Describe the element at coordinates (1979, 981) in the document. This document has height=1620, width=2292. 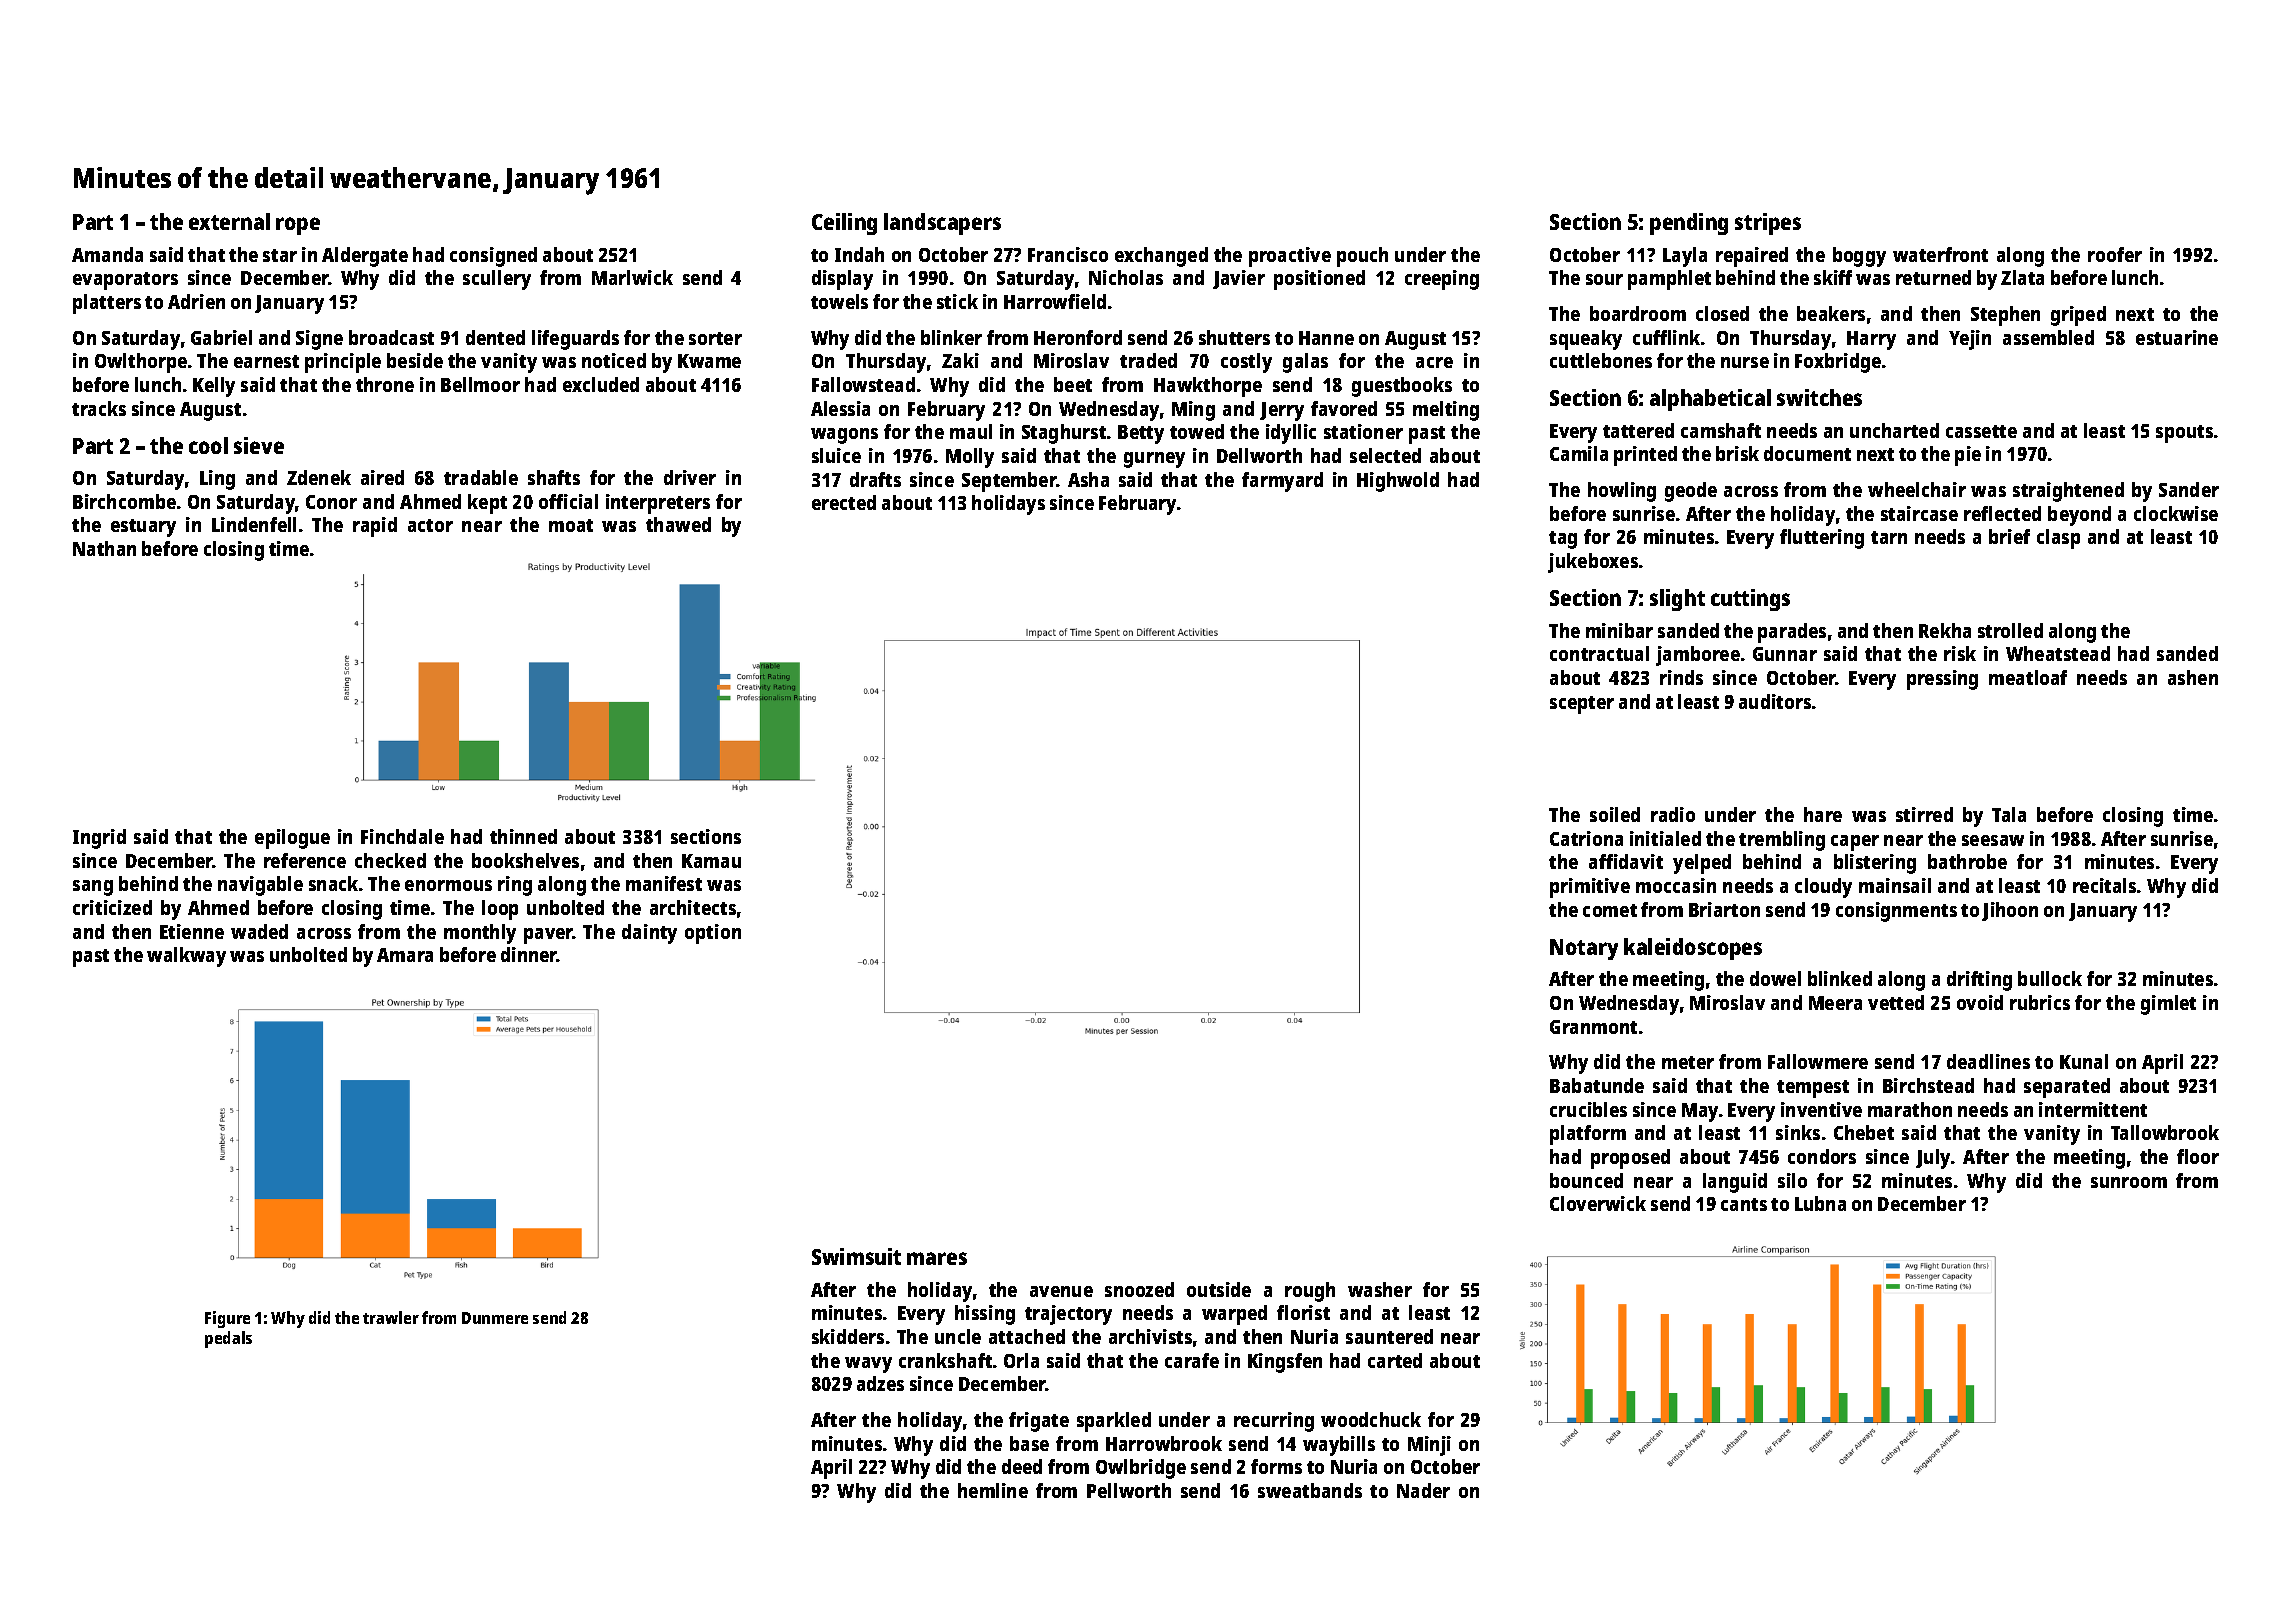
I see `drifting` at that location.
